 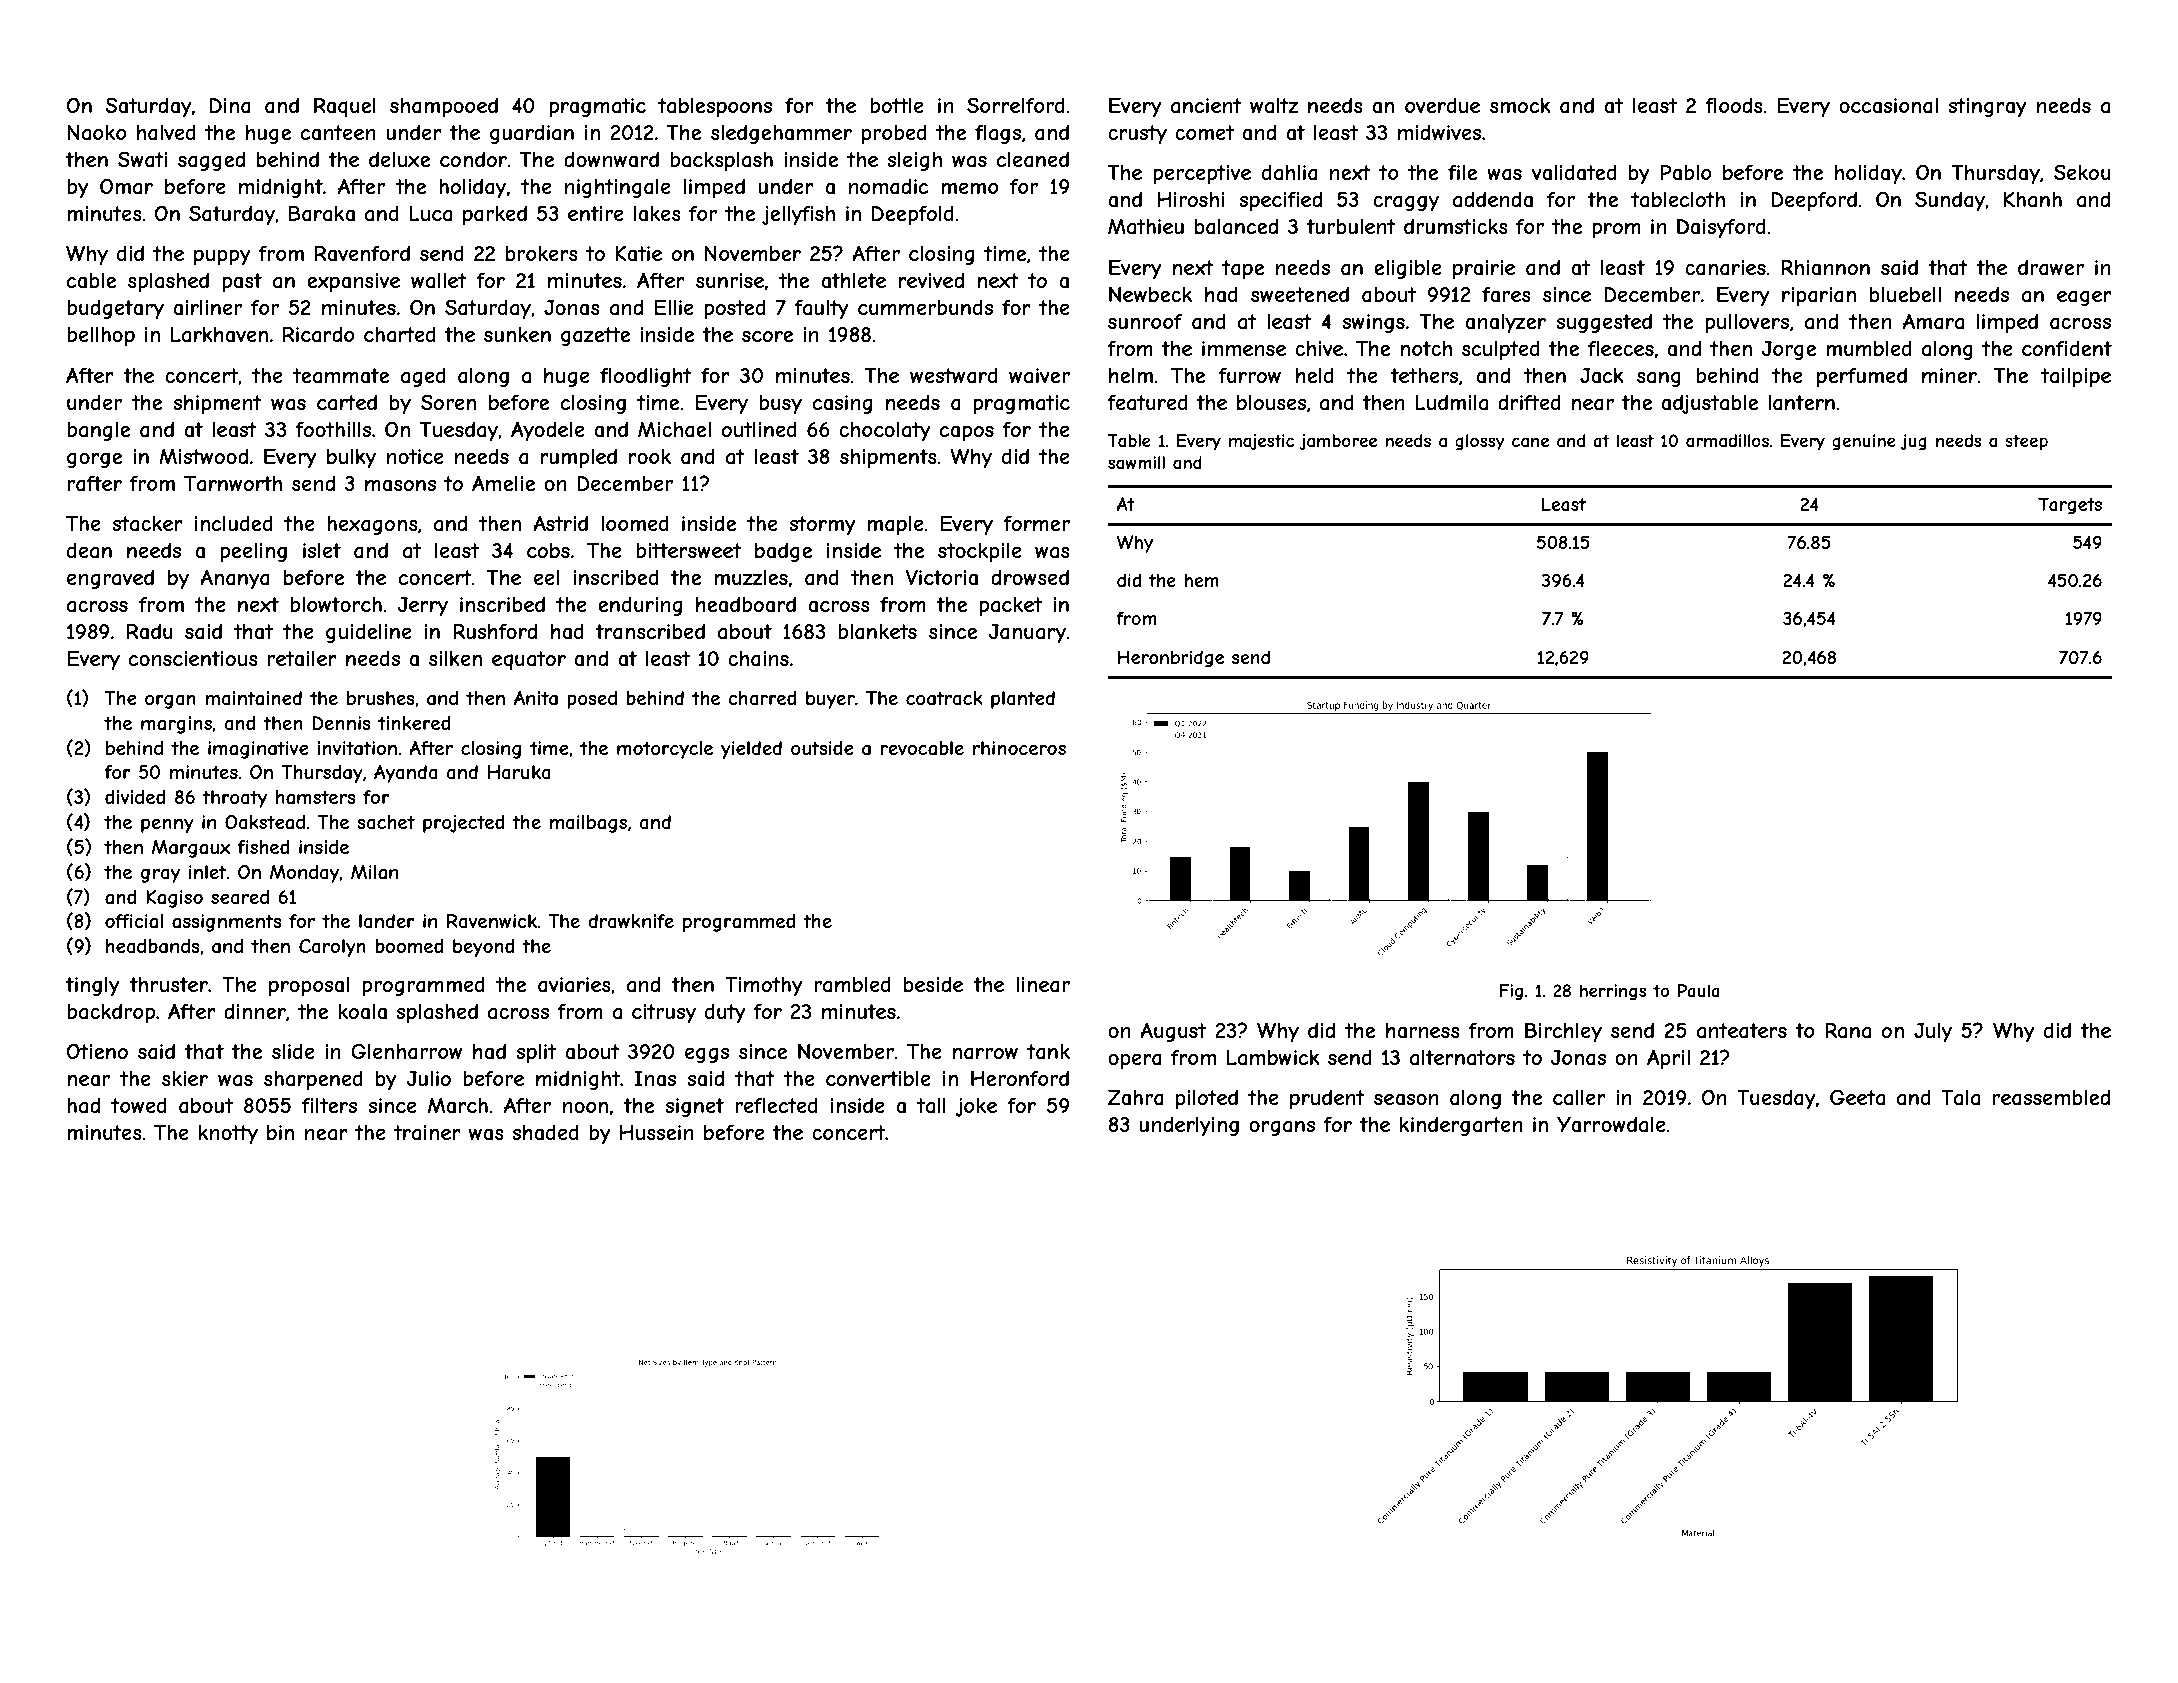 I want to click on confident, so click(x=2067, y=348).
